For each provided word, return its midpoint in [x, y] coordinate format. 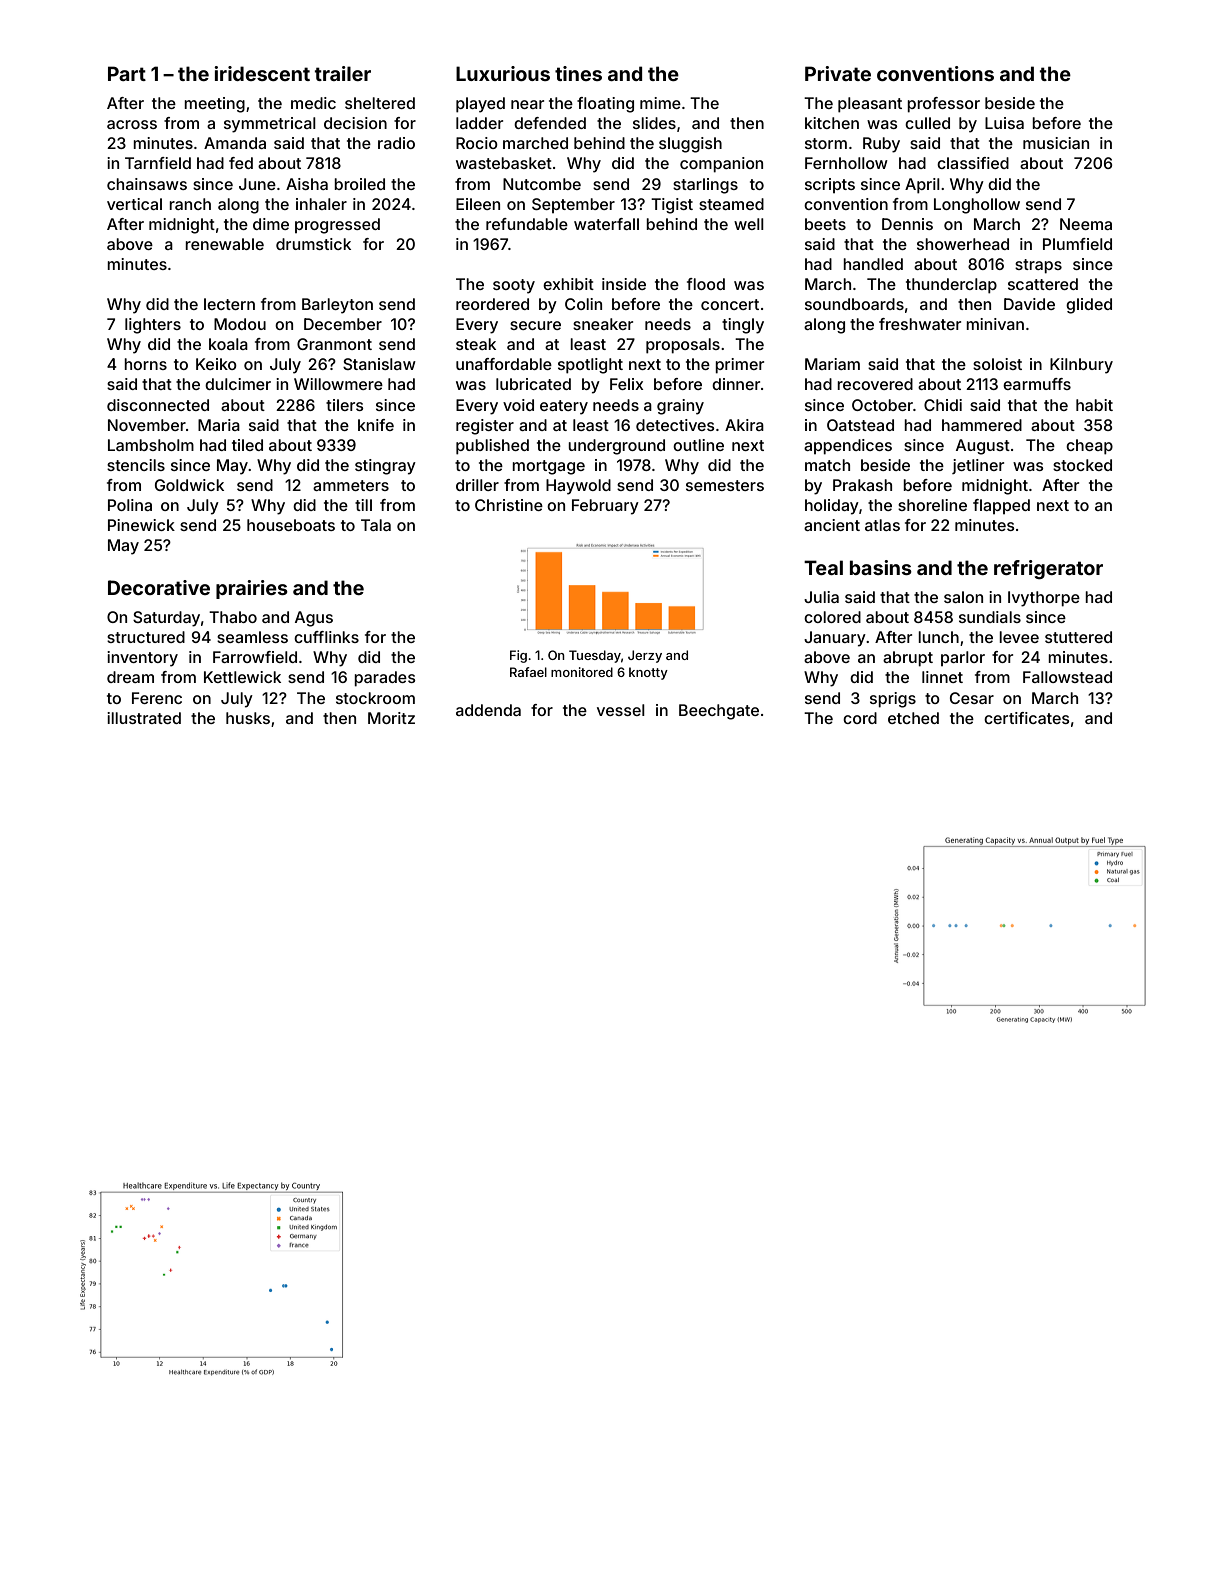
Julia [821, 597]
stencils [136, 465]
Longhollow [977, 206]
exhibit [568, 284]
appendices [848, 447]
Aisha [307, 184]
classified [973, 163]
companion [721, 165]
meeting [214, 105]
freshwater [920, 324]
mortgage [548, 467]
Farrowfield [255, 657]
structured [146, 637]
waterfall [606, 224]
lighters [153, 326]
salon [963, 597]
